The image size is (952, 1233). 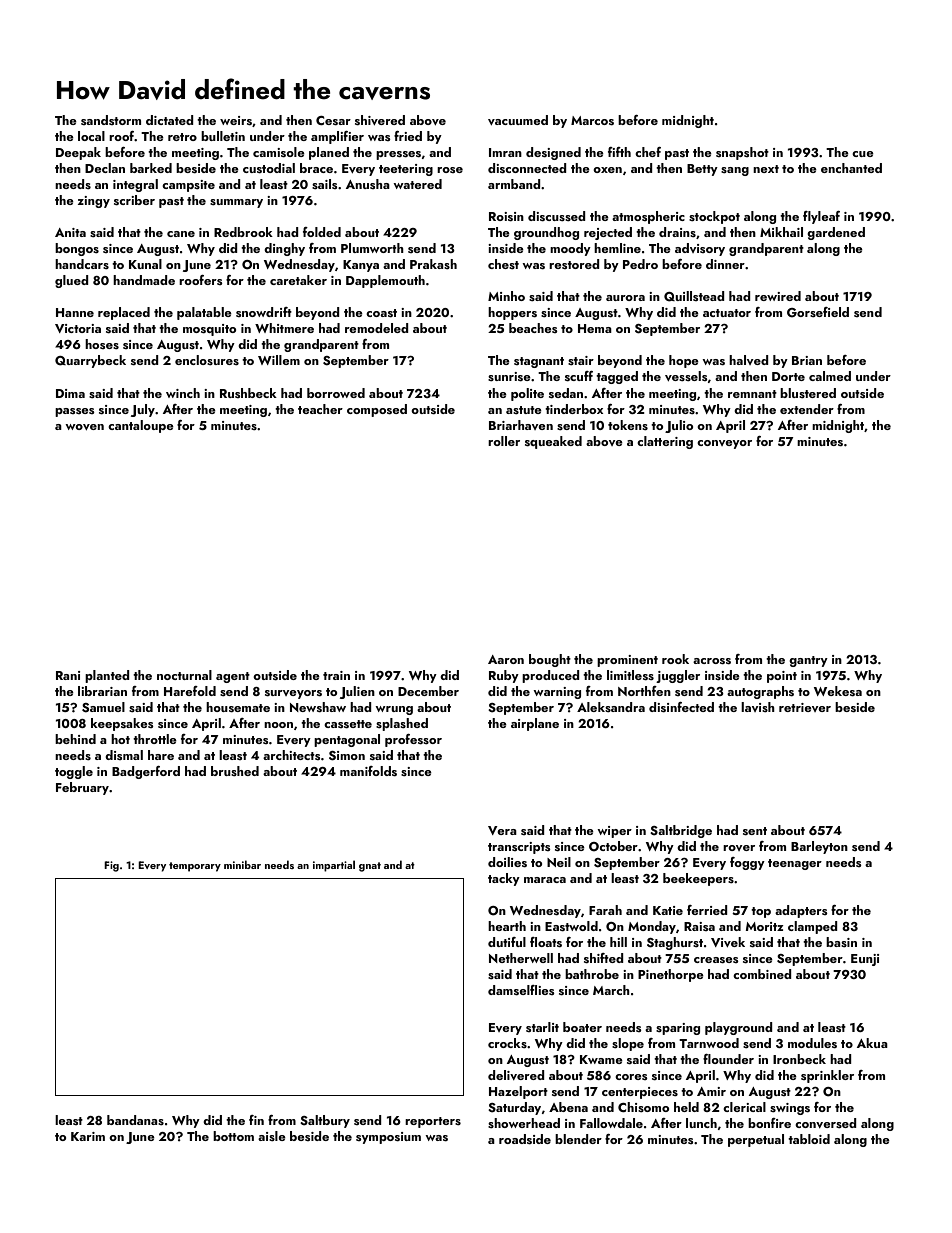 What do you see at coordinates (756, 1140) in the page?
I see `perpetual` at bounding box center [756, 1140].
